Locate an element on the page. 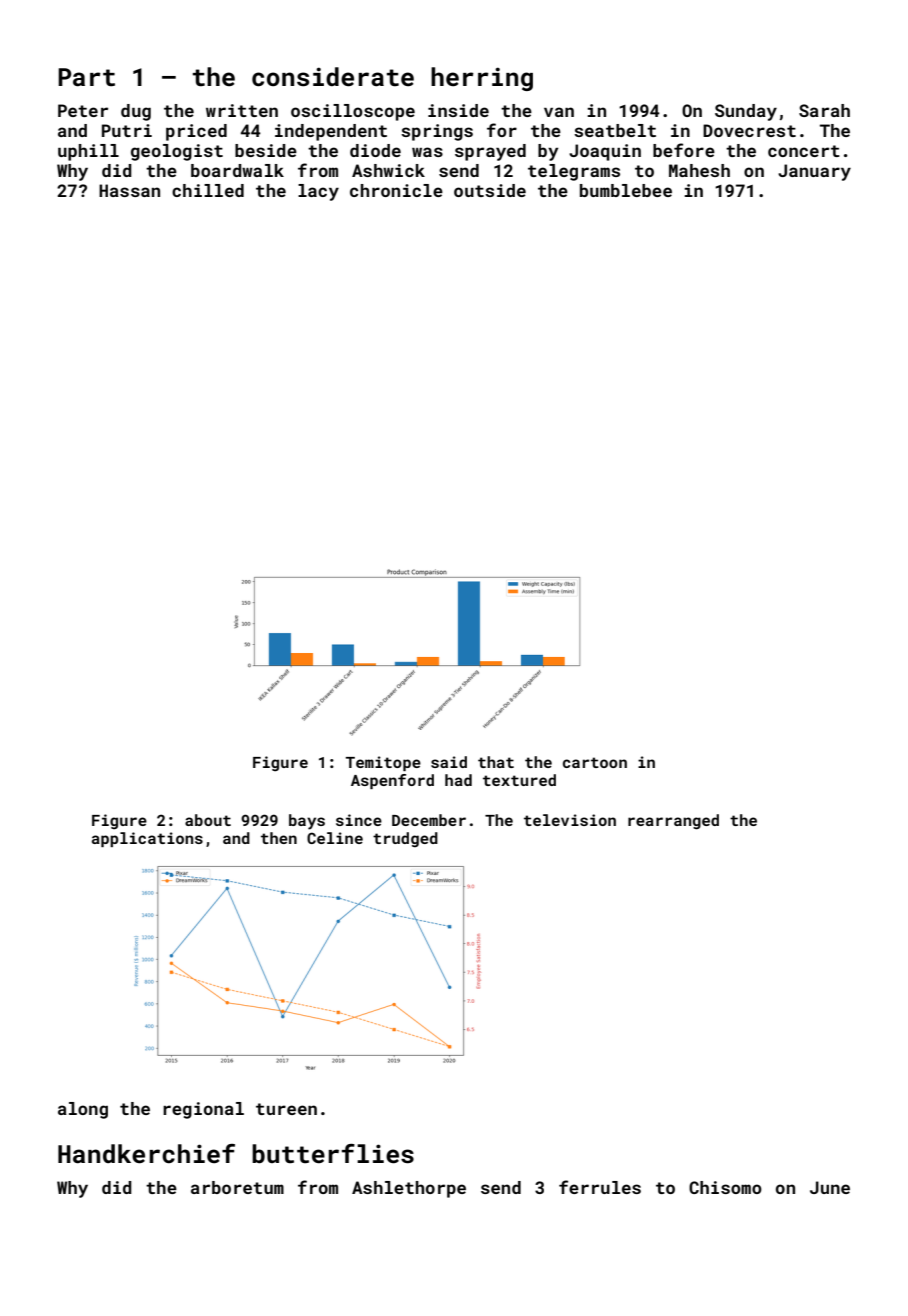  lacy is located at coordinates (318, 192).
